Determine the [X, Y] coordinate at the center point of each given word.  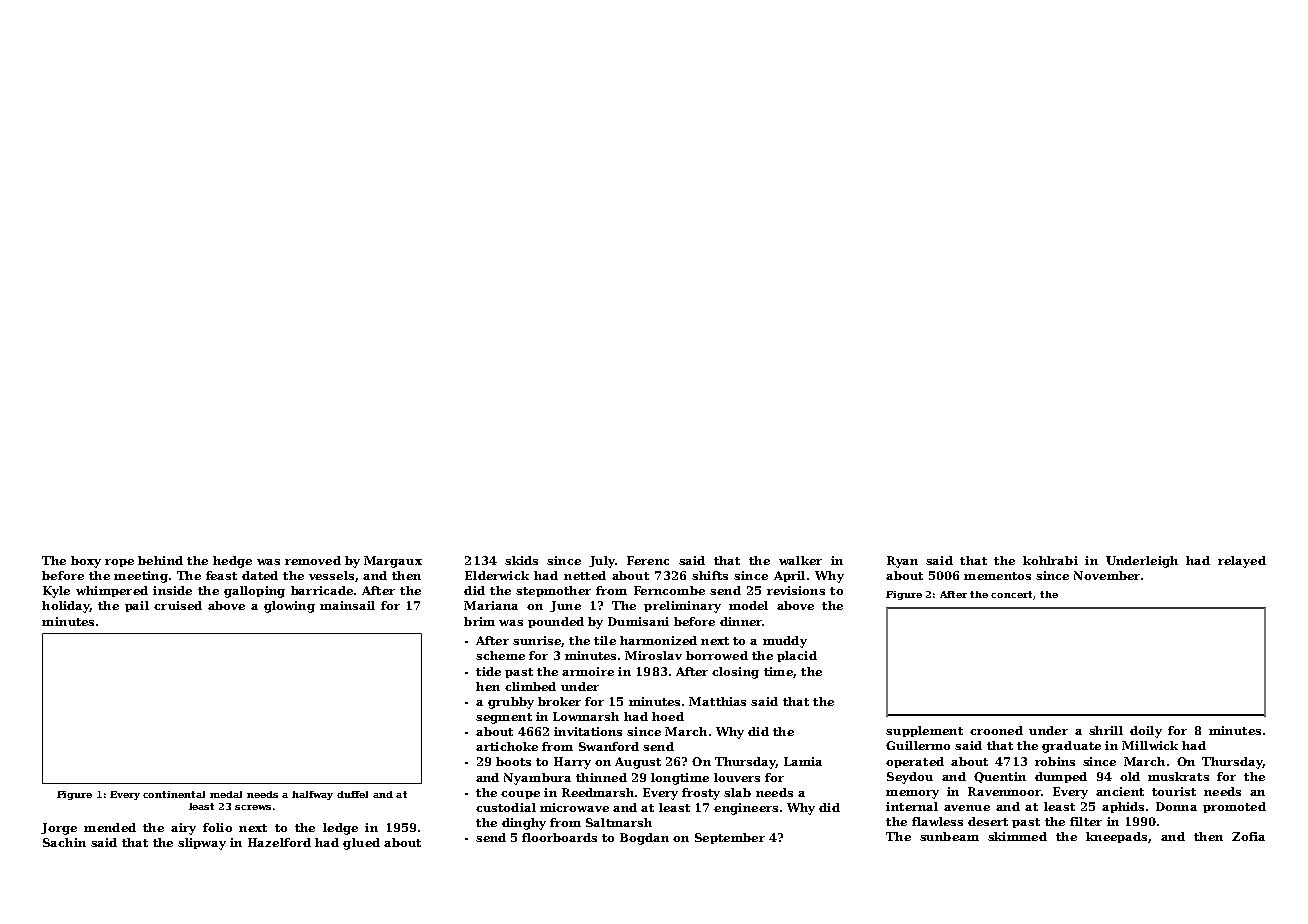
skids [521, 560]
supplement [924, 731]
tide [488, 671]
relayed [1242, 562]
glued [361, 844]
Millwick [1150, 745]
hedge [232, 562]
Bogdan [644, 839]
